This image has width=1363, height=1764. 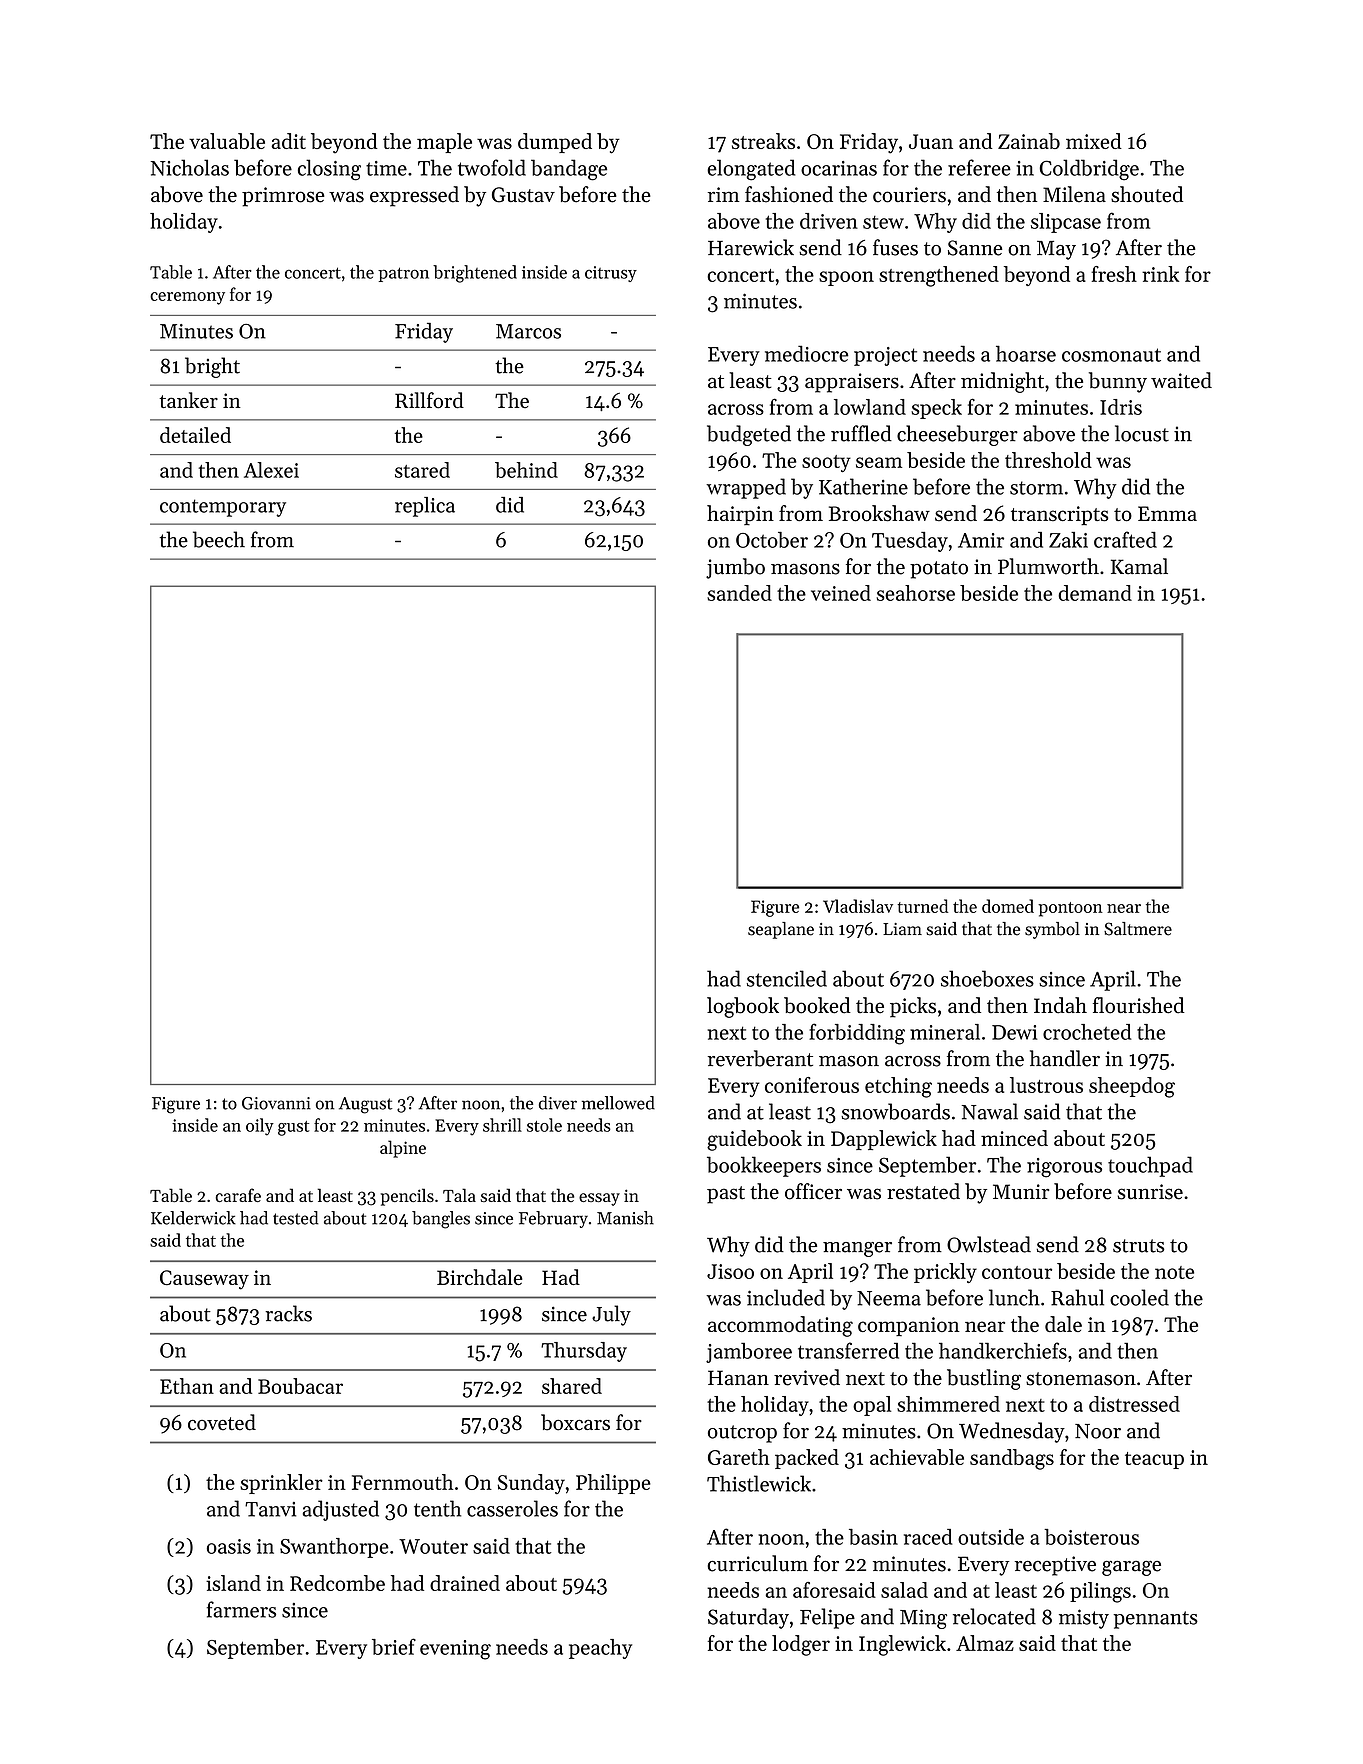 What do you see at coordinates (786, 1297) in the image?
I see `included` at bounding box center [786, 1297].
